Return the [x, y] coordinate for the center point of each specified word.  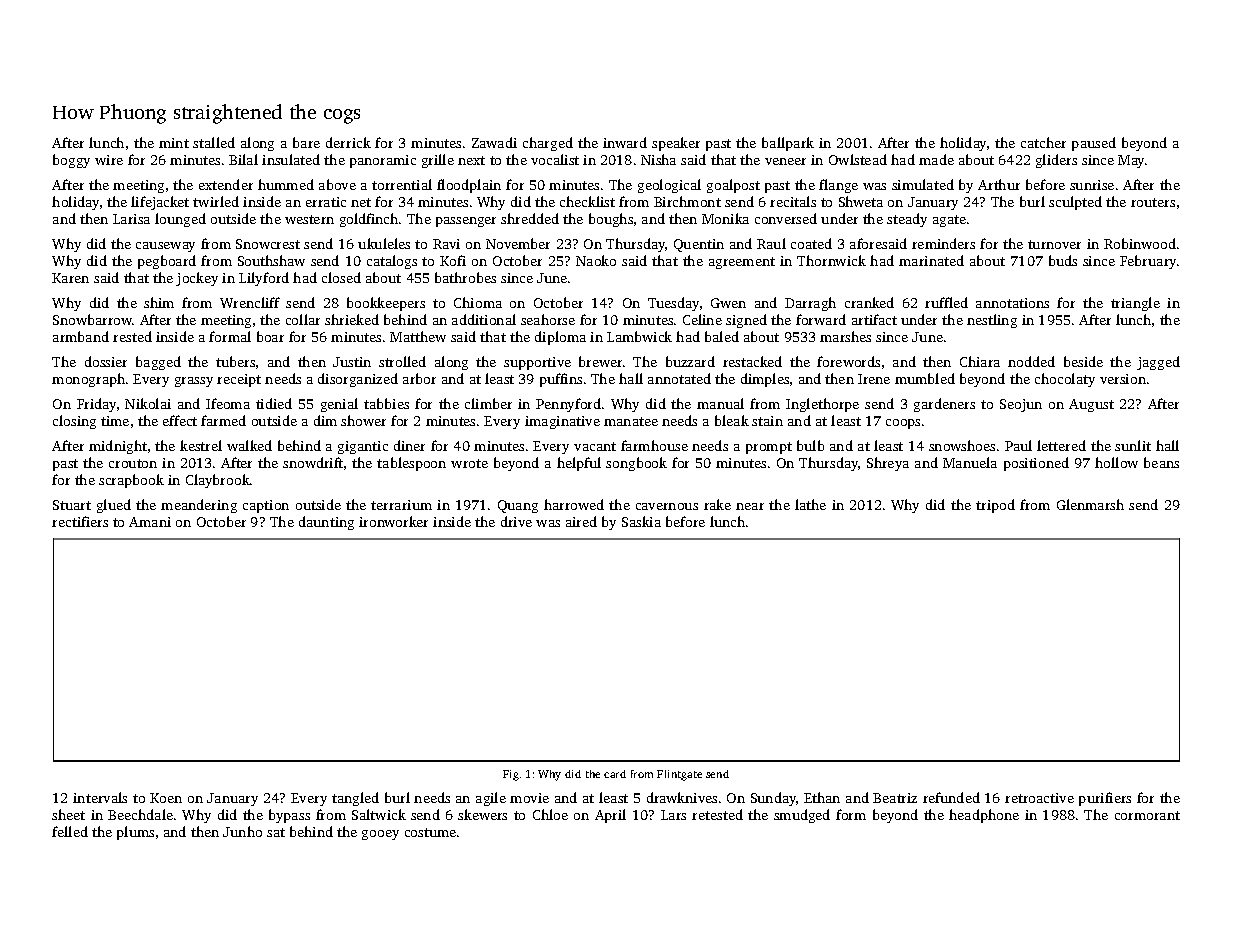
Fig [511, 775]
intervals [100, 797]
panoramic [383, 161]
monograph [88, 380]
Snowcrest [268, 244]
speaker [676, 144]
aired [581, 521]
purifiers [1105, 799]
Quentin [699, 245]
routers [1153, 202]
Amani [150, 522]
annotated [679, 378]
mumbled [925, 378]
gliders [1056, 161]
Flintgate [679, 775]
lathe [810, 504]
